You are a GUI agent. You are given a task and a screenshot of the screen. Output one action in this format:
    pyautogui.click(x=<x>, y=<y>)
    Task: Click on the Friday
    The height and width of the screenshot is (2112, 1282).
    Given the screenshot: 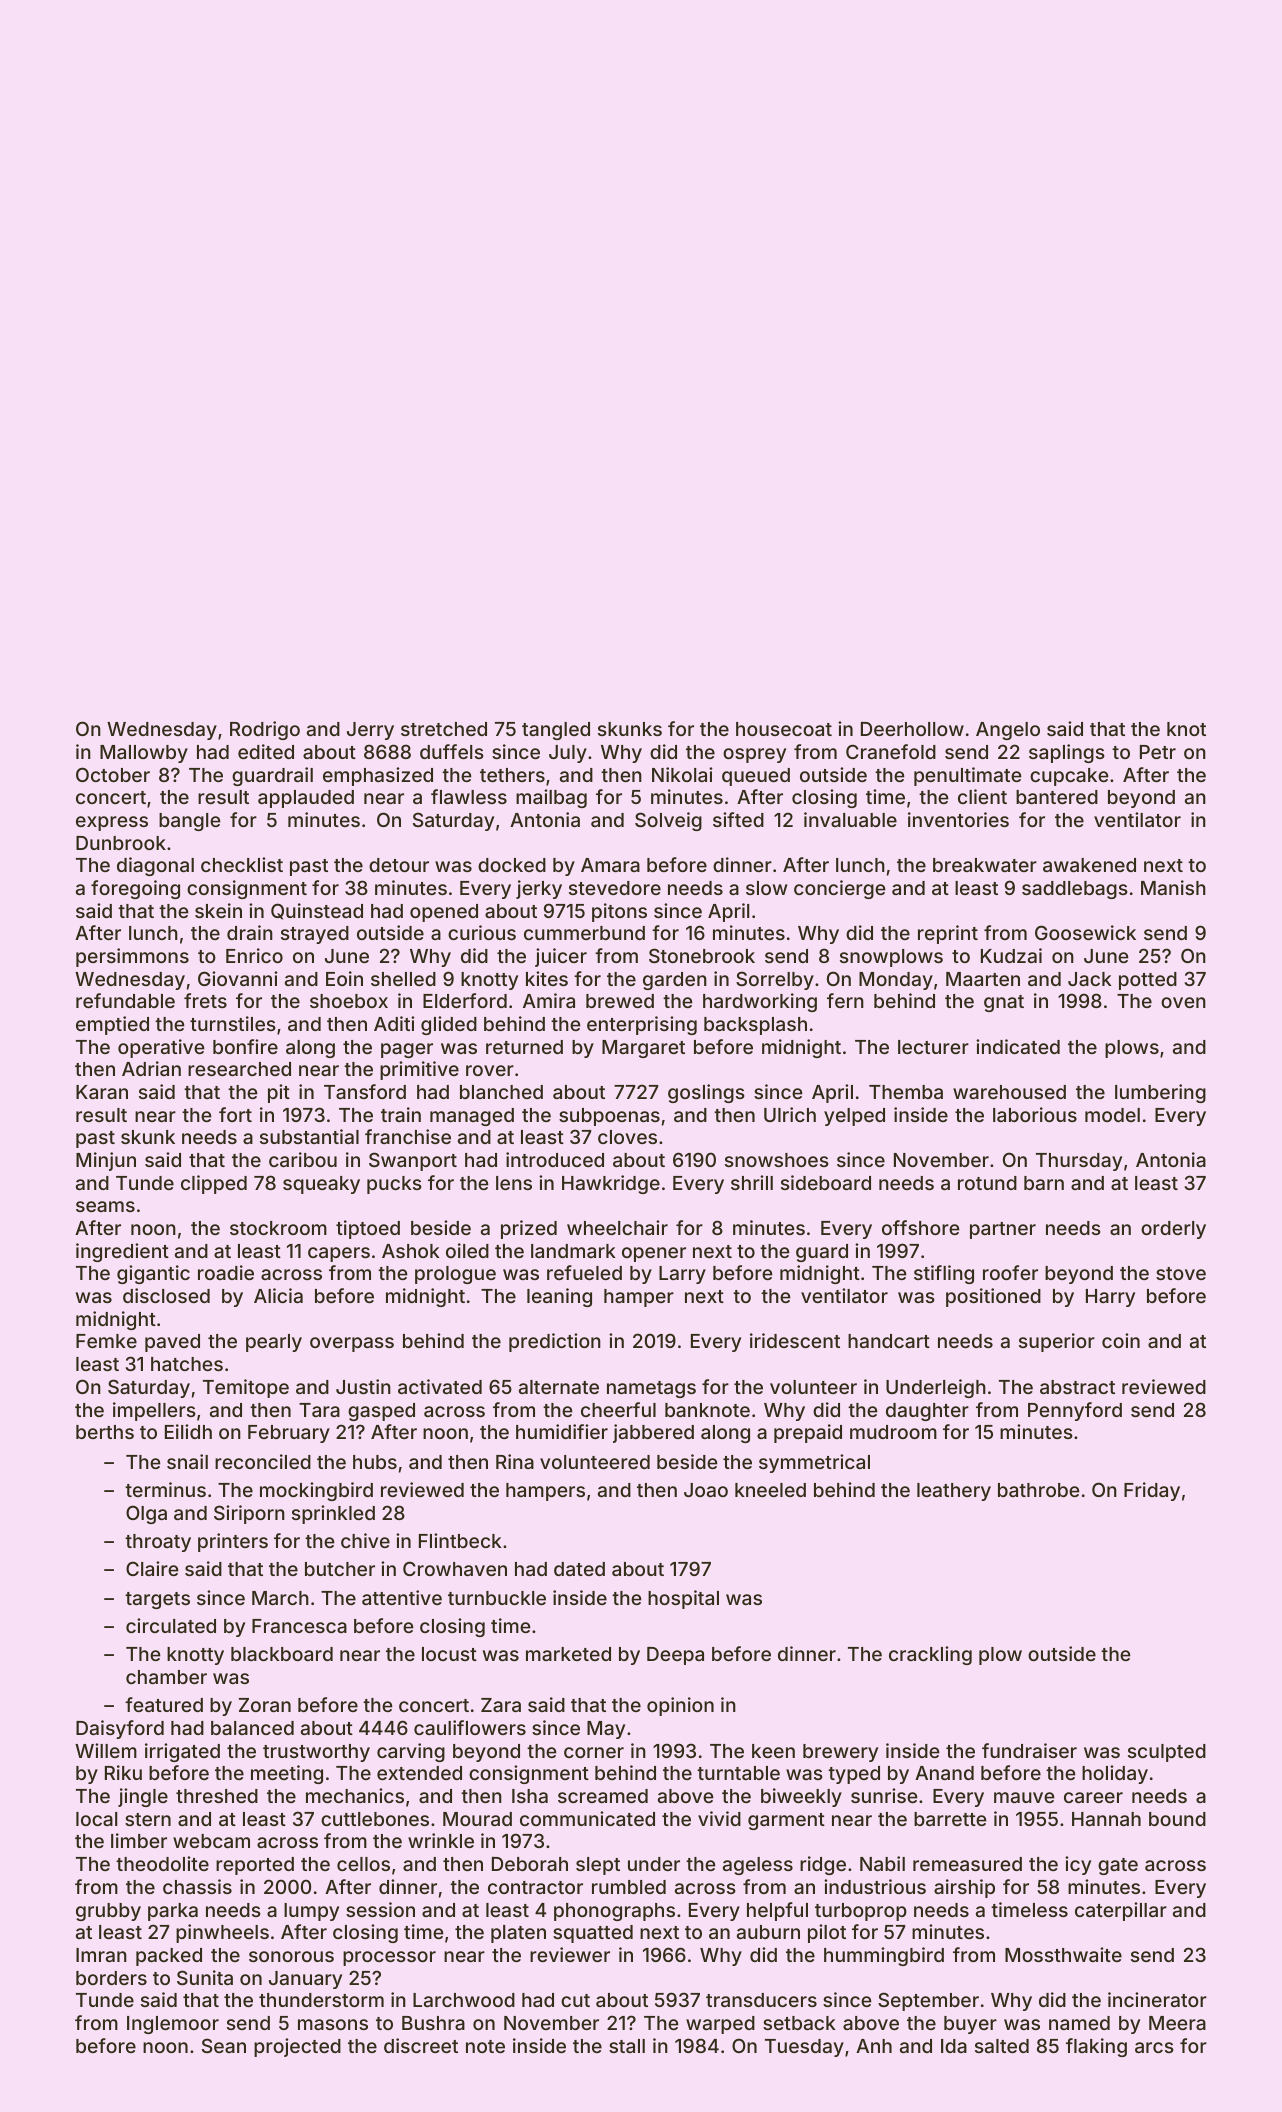 What is the action you would take?
    pyautogui.click(x=1152, y=1491)
